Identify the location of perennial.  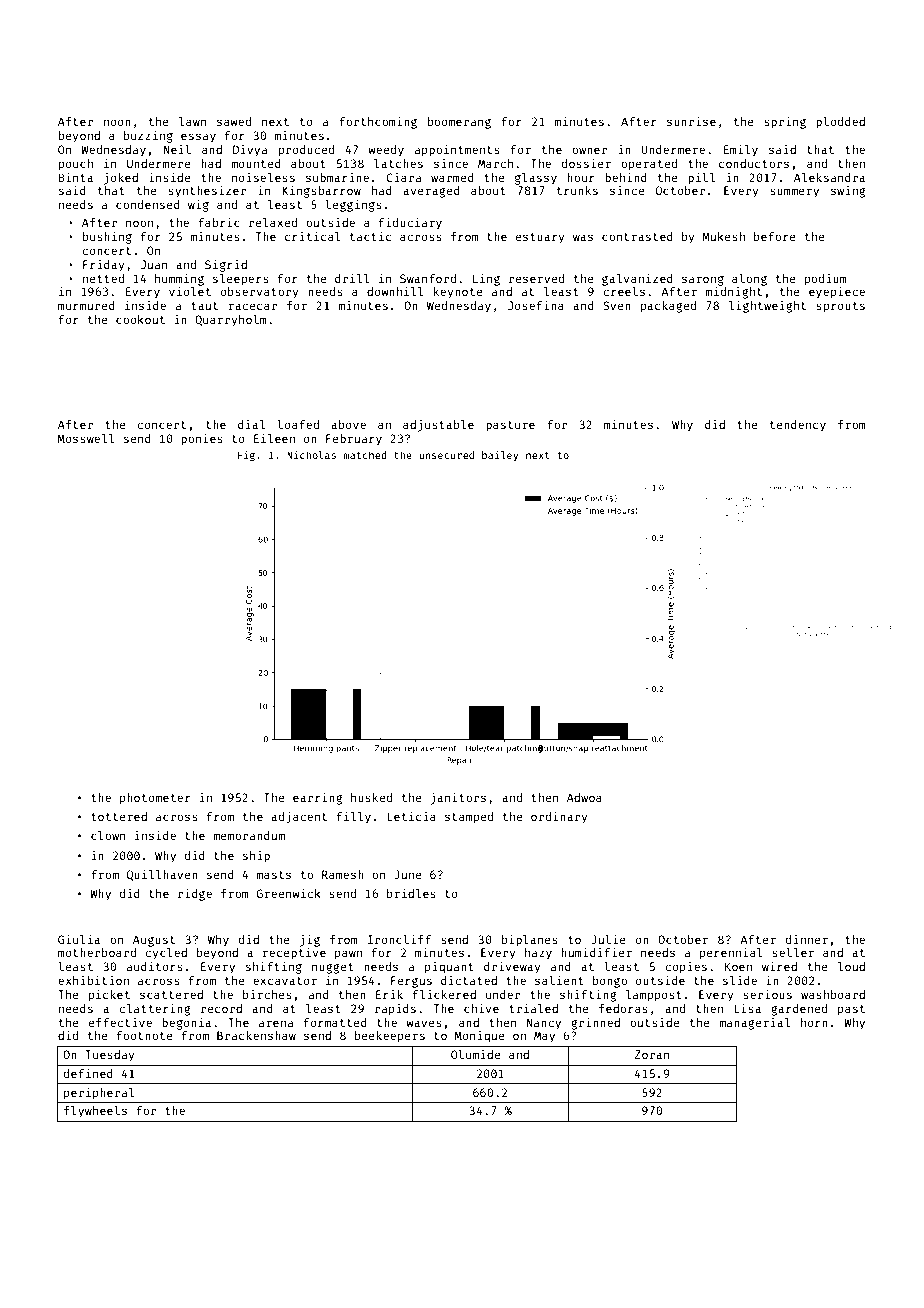
(731, 953).
